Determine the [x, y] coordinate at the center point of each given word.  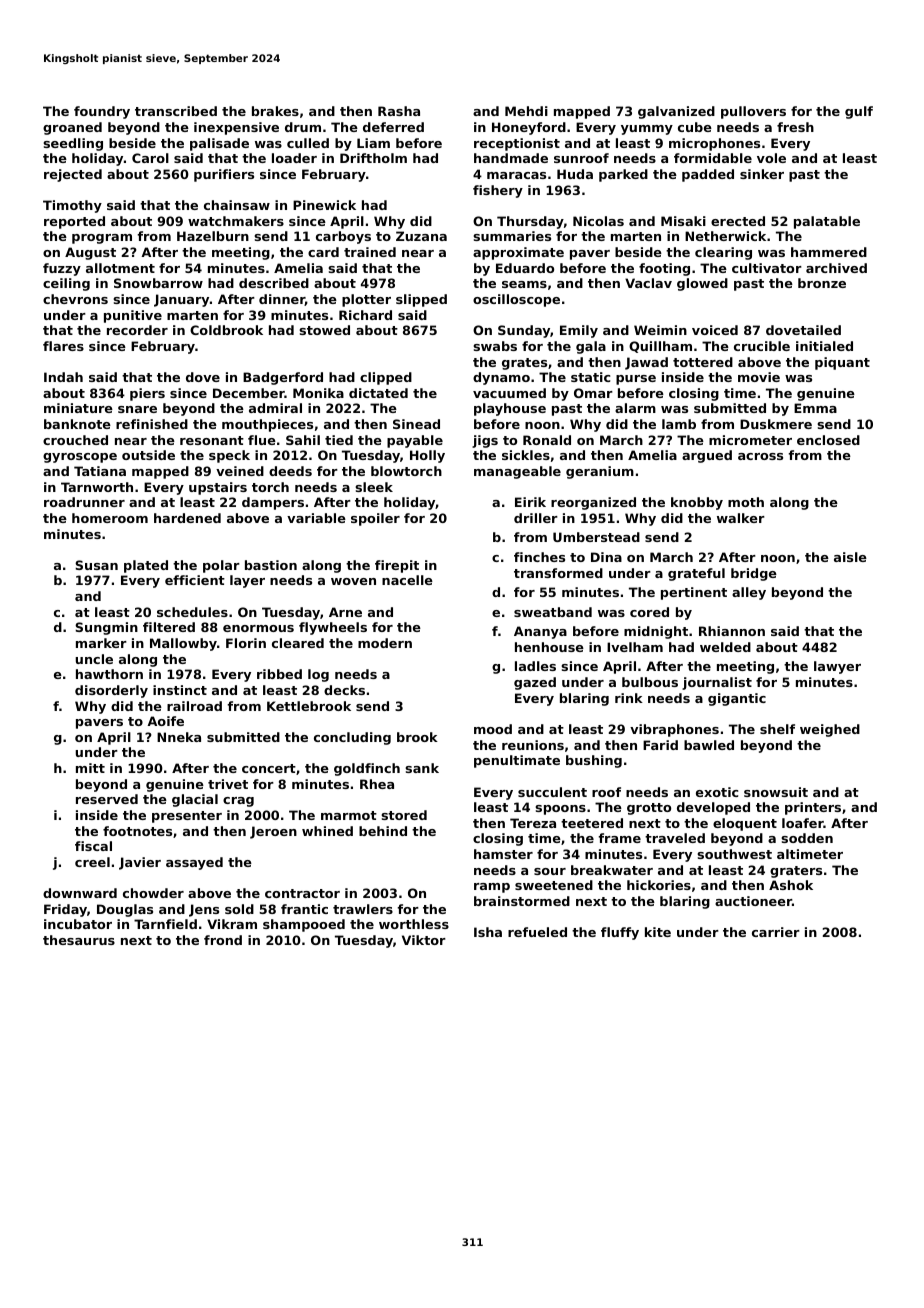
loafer [803, 823]
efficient [195, 580]
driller [536, 518]
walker [741, 518]
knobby [697, 503]
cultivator [767, 268]
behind [383, 831]
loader [294, 158]
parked [623, 175]
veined [240, 471]
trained [370, 252]
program [102, 239]
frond [223, 940]
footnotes [137, 831]
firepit [397, 566]
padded [708, 175]
